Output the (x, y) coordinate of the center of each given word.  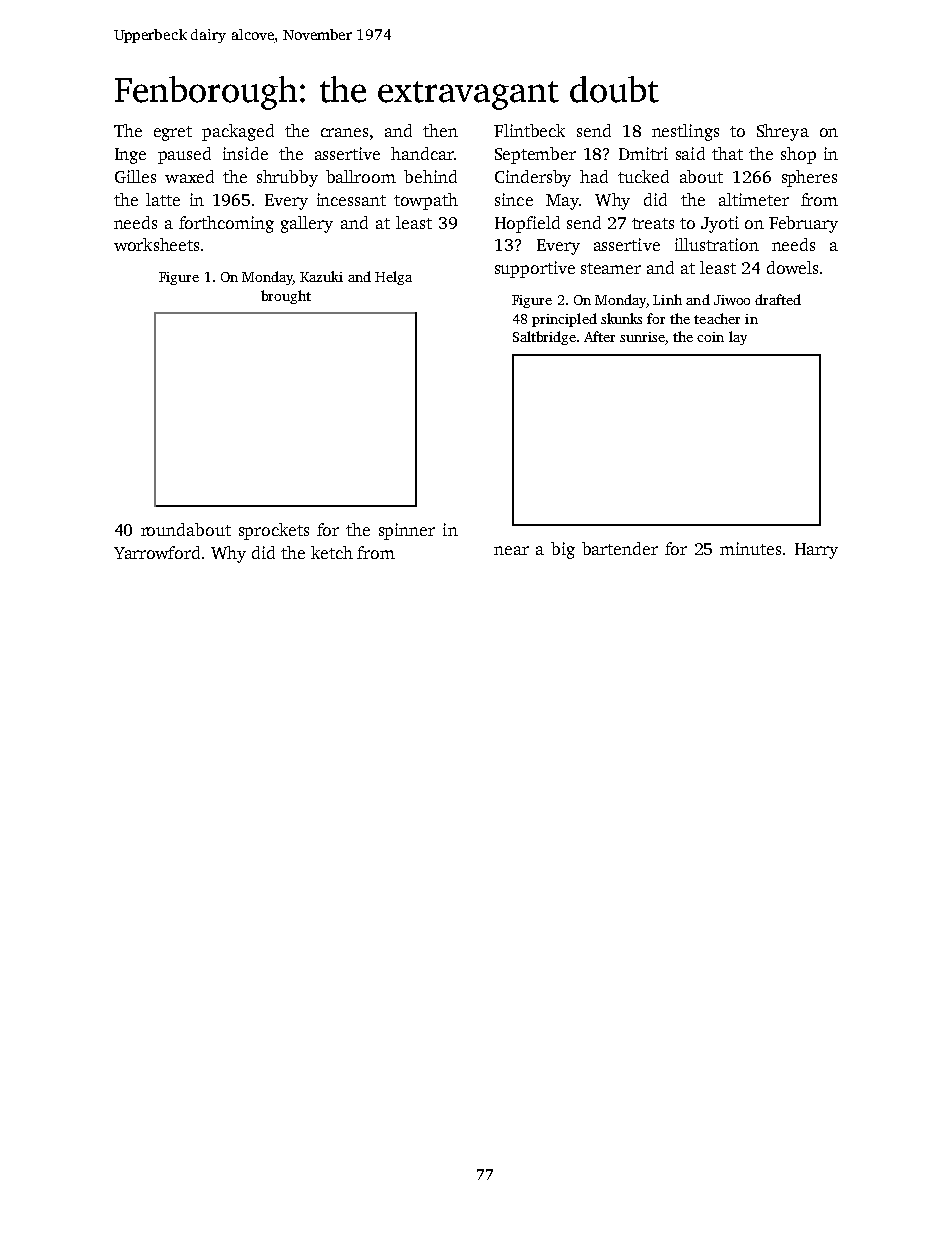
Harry (816, 551)
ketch (332, 552)
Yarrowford (157, 552)
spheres (809, 178)
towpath (426, 201)
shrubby (287, 178)
